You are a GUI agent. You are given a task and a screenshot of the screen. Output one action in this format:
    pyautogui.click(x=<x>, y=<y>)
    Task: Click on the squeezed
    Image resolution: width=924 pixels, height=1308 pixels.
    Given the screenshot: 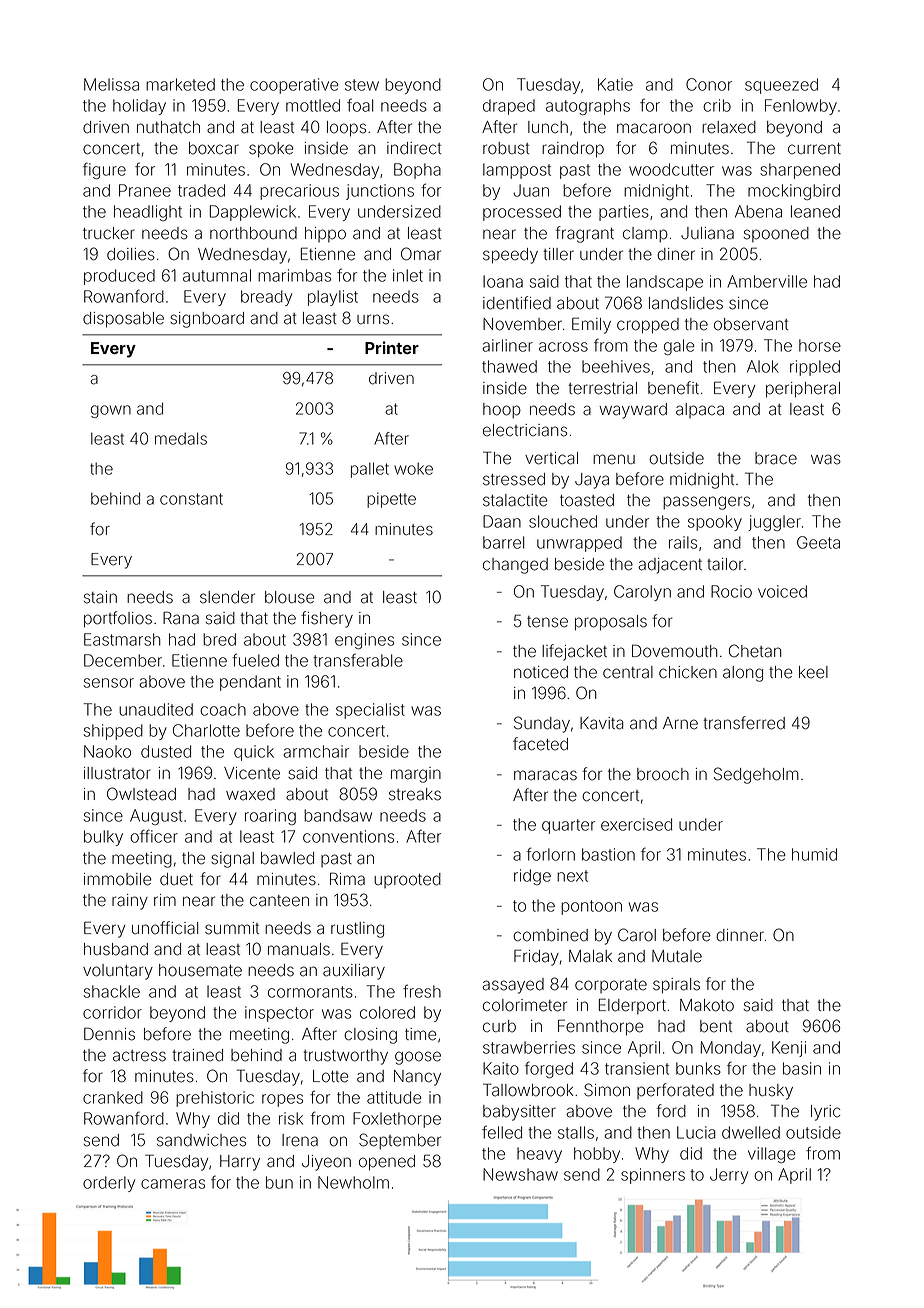 What is the action you would take?
    pyautogui.click(x=781, y=86)
